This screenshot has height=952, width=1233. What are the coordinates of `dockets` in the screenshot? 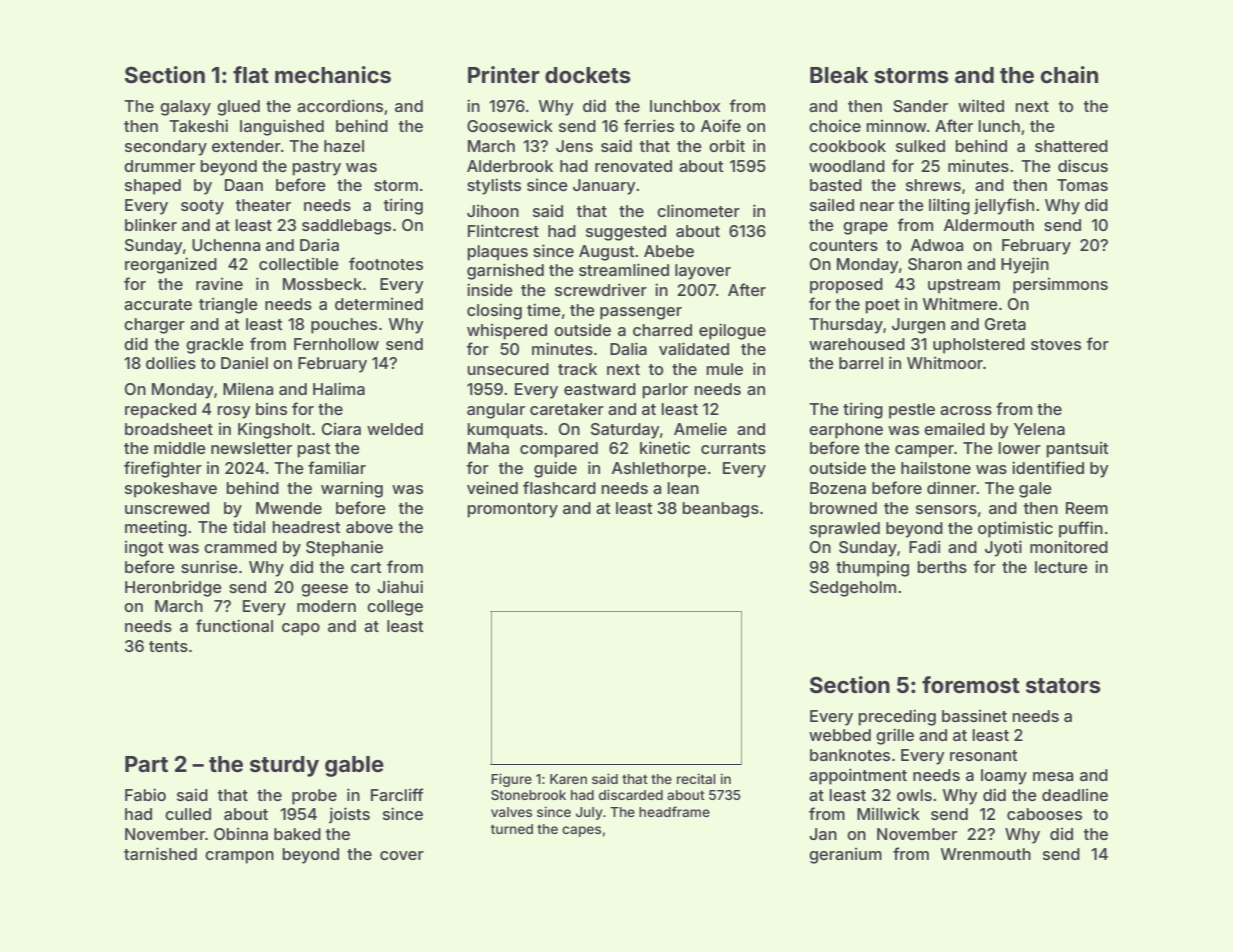 It's located at (588, 75).
